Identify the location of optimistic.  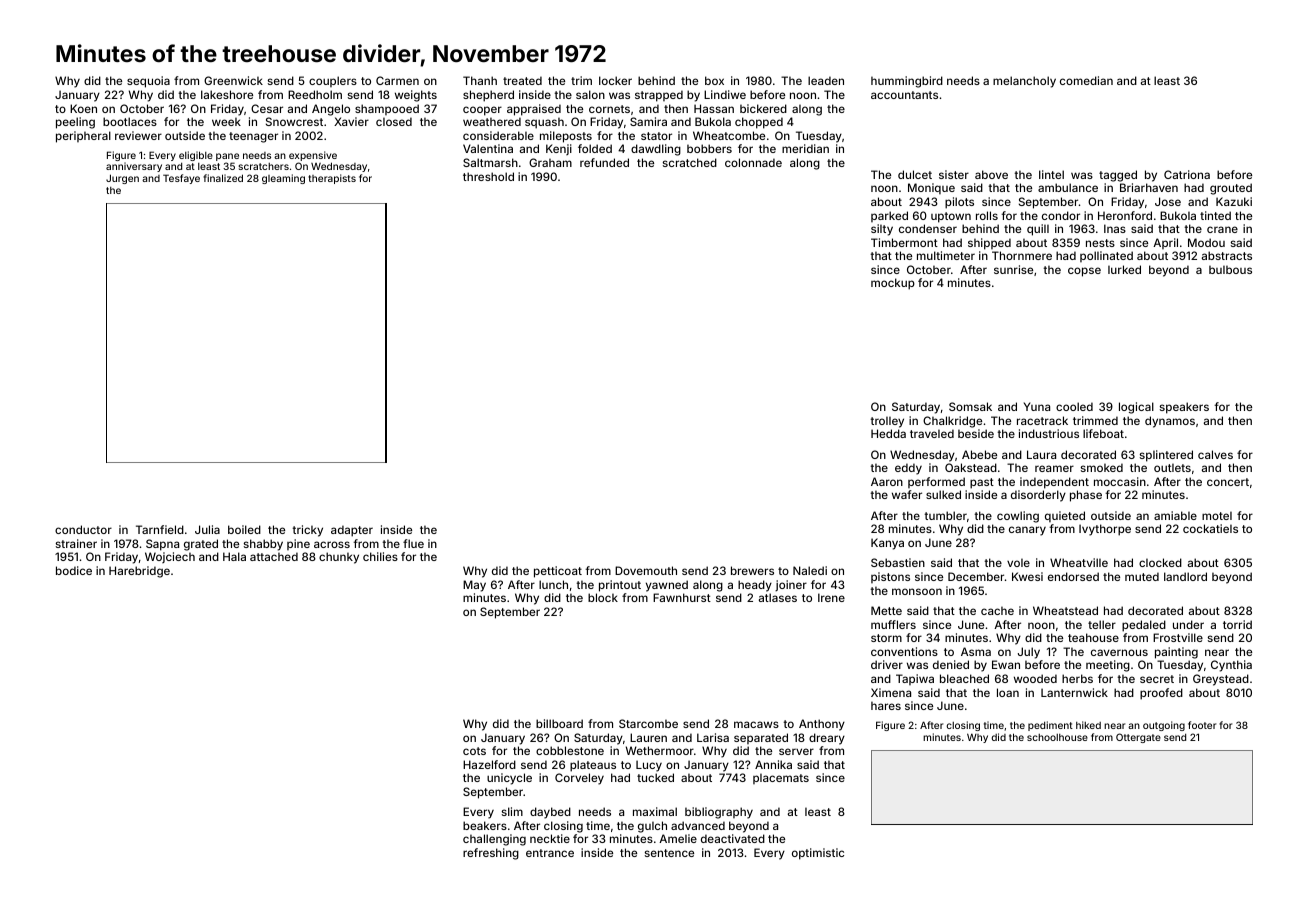
(818, 854).
